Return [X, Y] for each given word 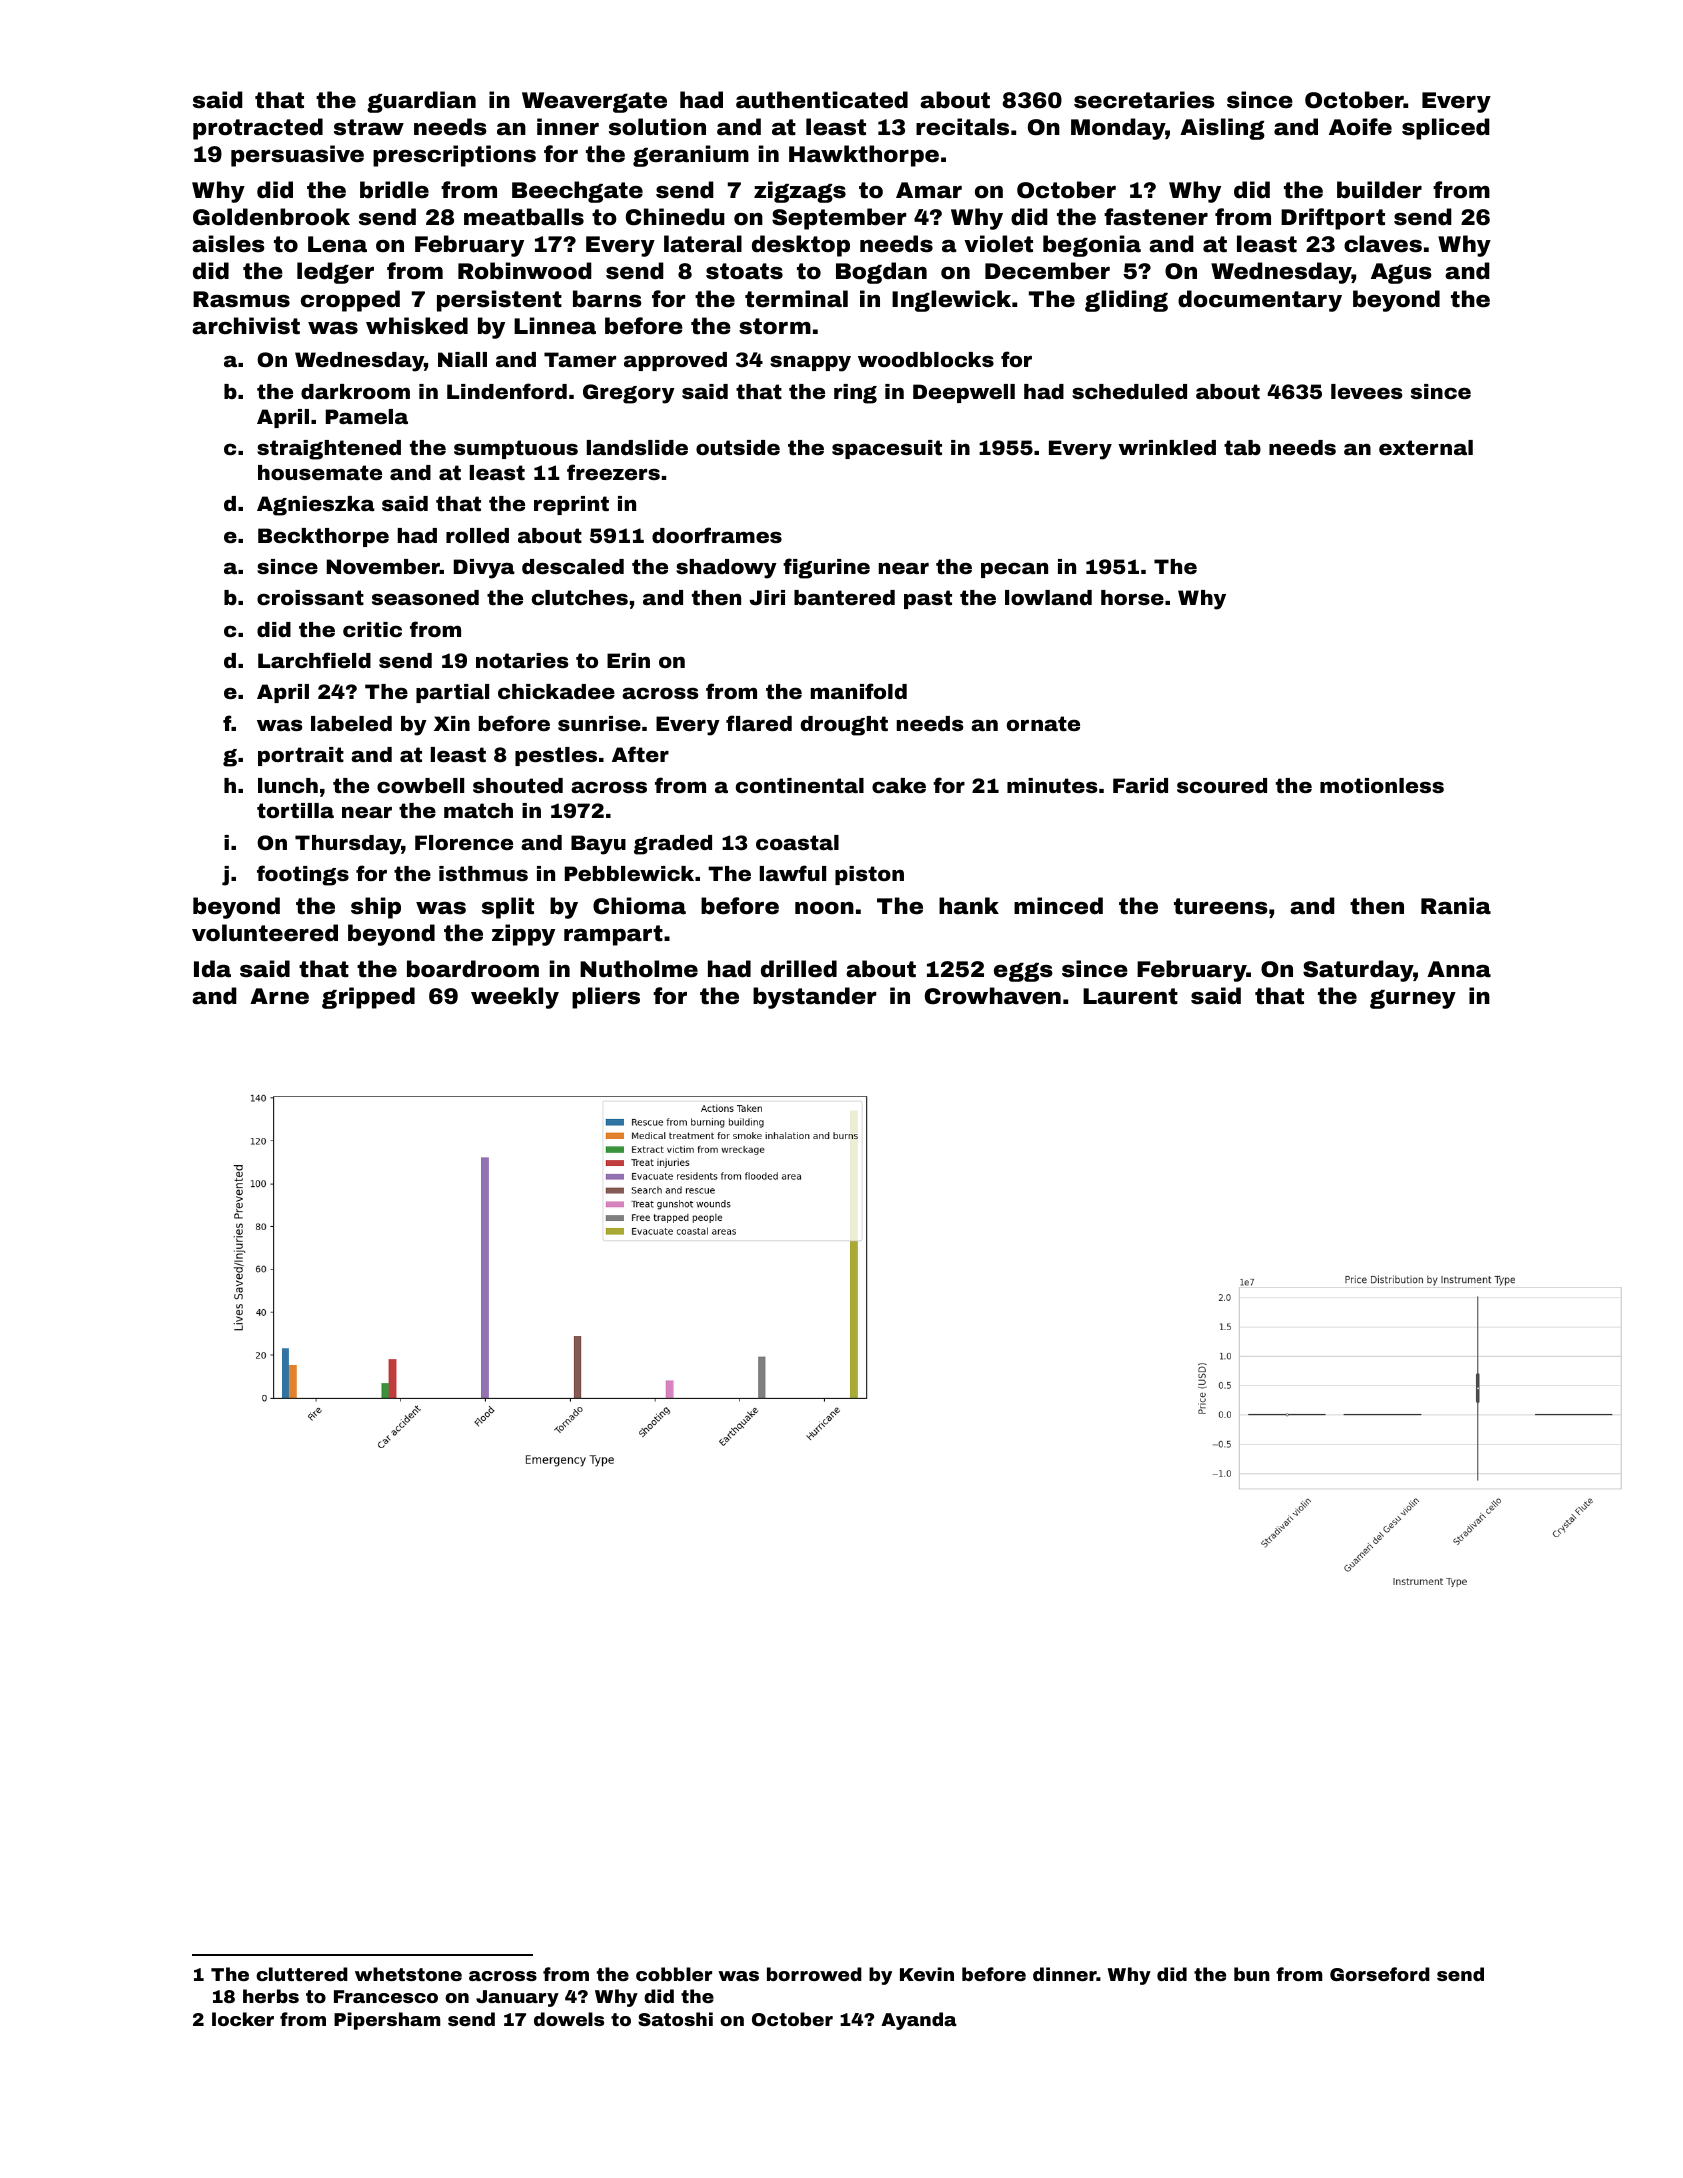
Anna [1459, 969]
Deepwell [964, 393]
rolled [477, 535]
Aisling [1222, 129]
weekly [515, 998]
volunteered [265, 933]
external [1426, 447]
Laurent [1130, 996]
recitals [962, 127]
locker [243, 2019]
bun [1252, 1974]
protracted [258, 129]
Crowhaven [993, 996]
